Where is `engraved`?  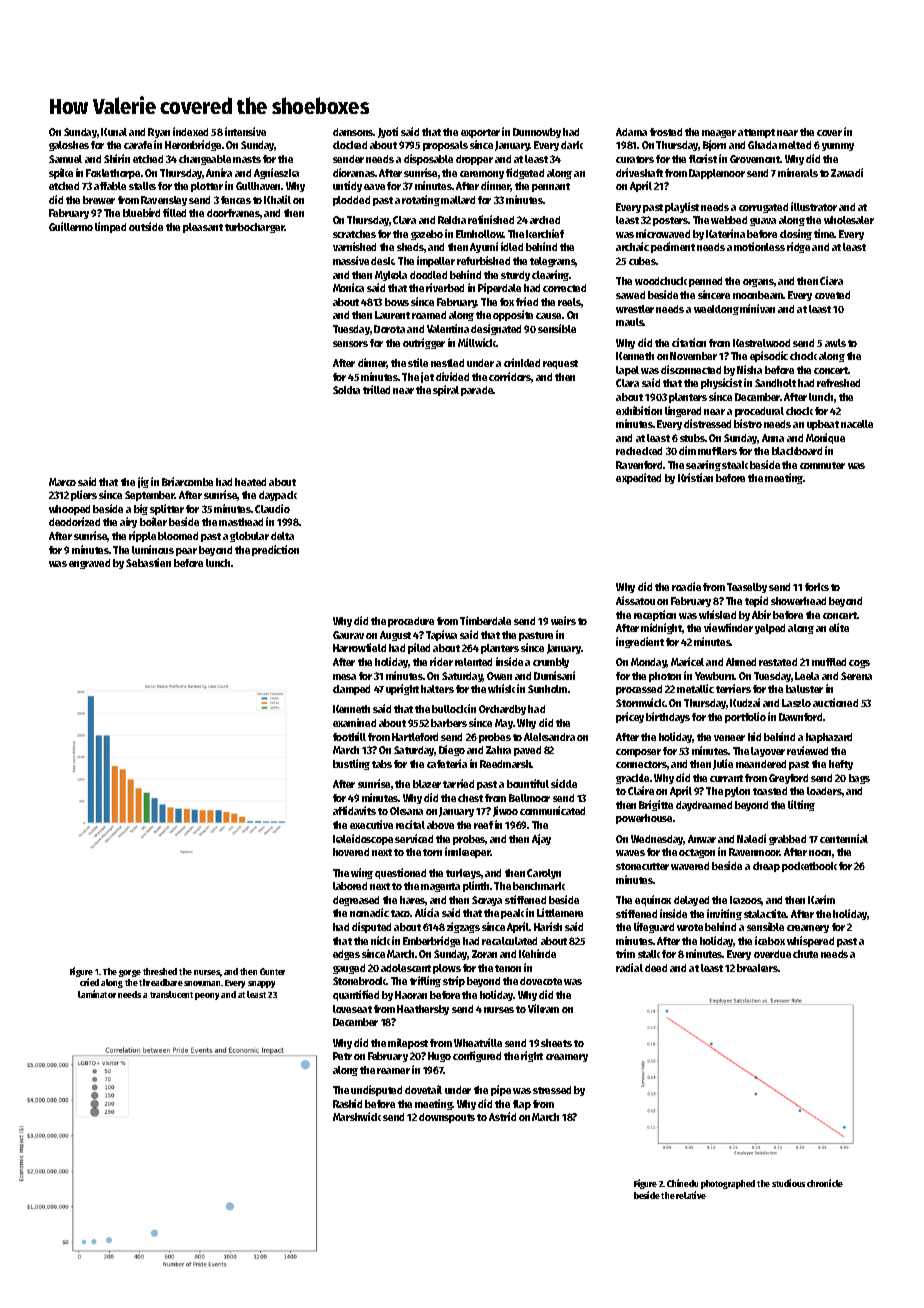
engraved is located at coordinates (89, 564).
